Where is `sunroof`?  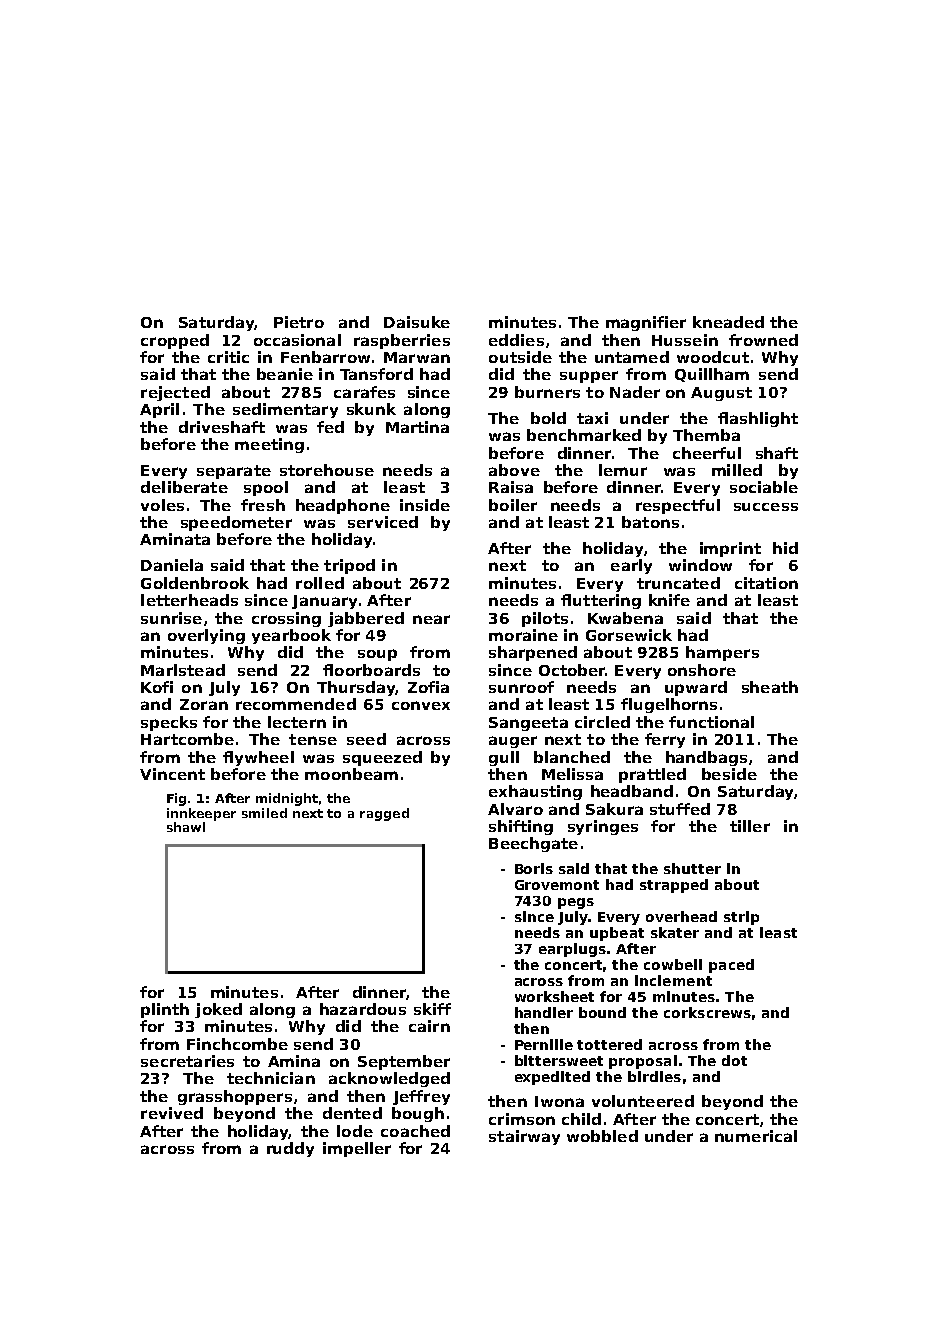 sunroof is located at coordinates (521, 687).
